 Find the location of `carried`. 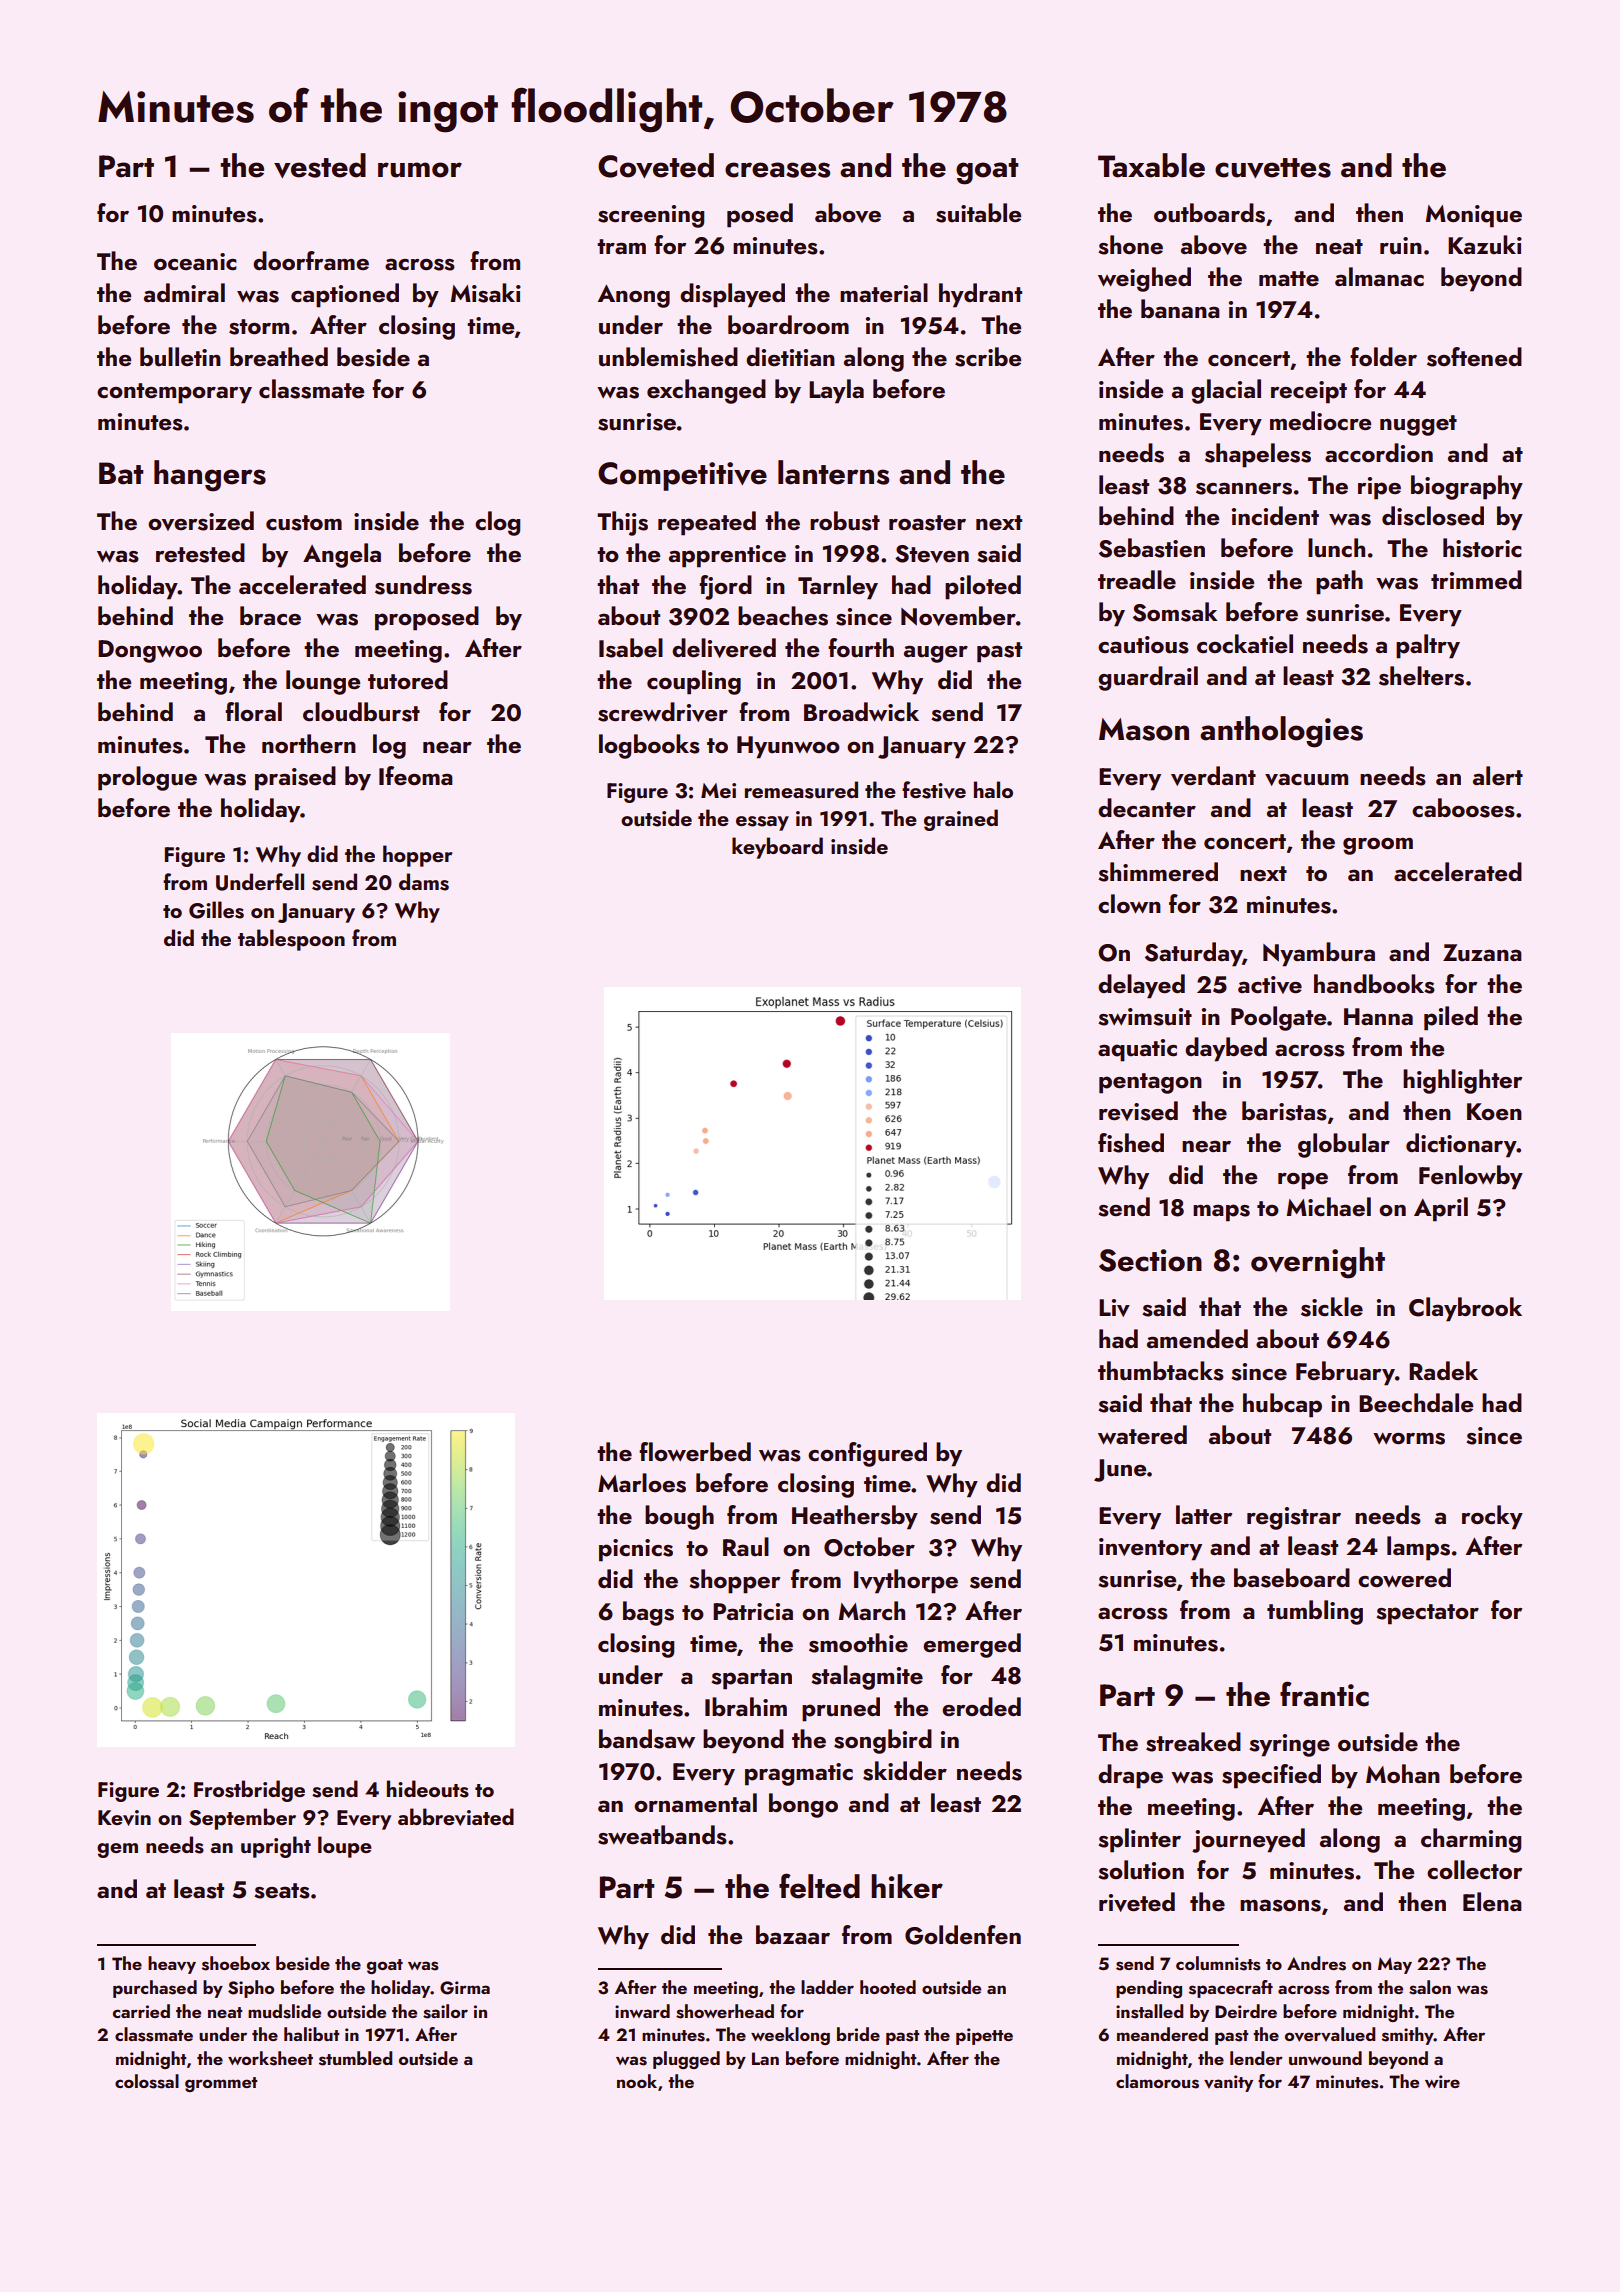

carried is located at coordinates (141, 2011).
